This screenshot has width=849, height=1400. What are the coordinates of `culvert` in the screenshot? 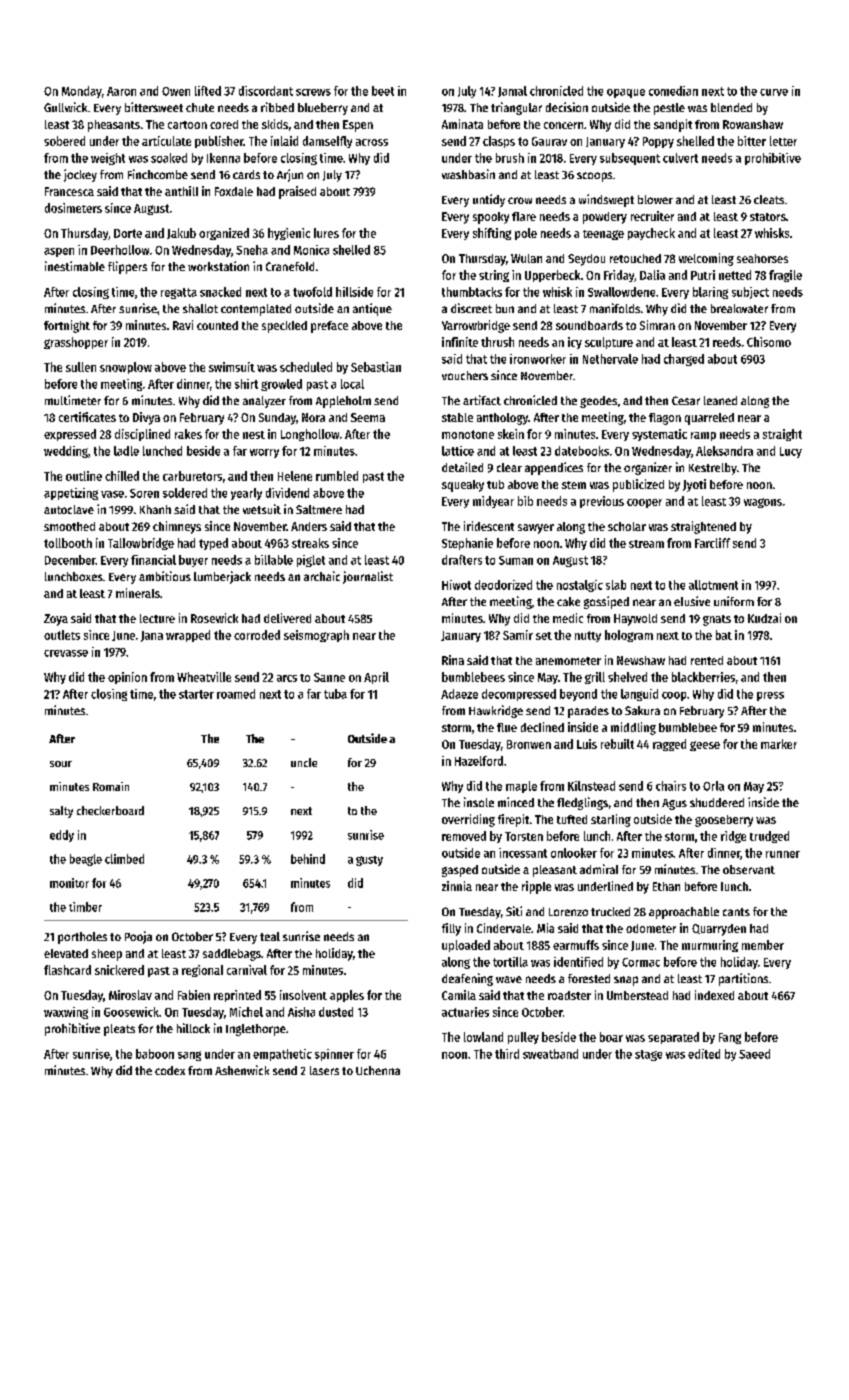 It's located at (680, 158).
